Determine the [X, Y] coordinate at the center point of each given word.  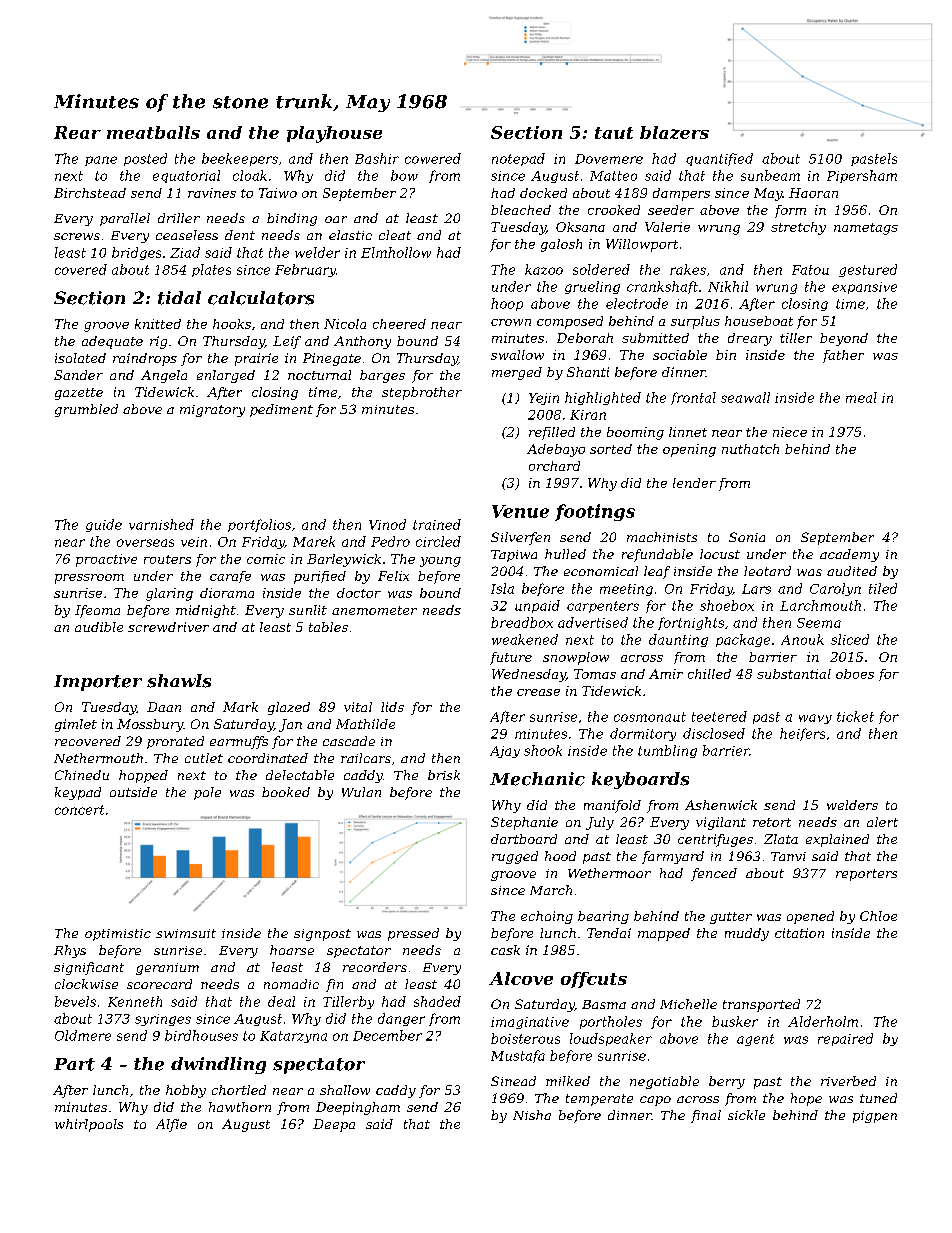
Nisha [532, 1115]
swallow [517, 355]
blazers [674, 132]
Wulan [361, 792]
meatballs [153, 132]
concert [79, 810]
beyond [844, 339]
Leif [287, 342]
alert [882, 822]
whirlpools [89, 1125]
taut [614, 133]
